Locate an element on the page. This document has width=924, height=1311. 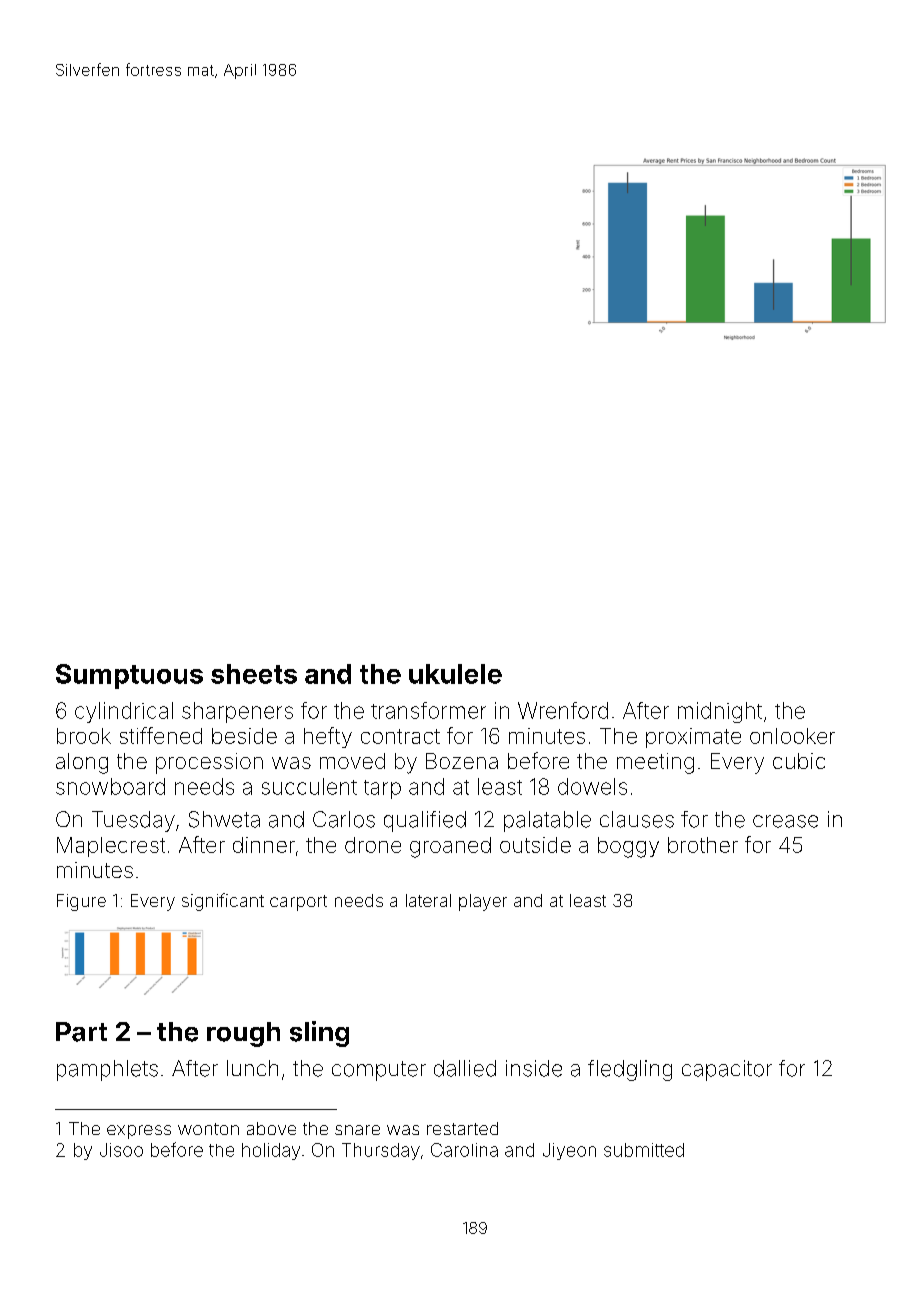
ukulele is located at coordinates (455, 674).
